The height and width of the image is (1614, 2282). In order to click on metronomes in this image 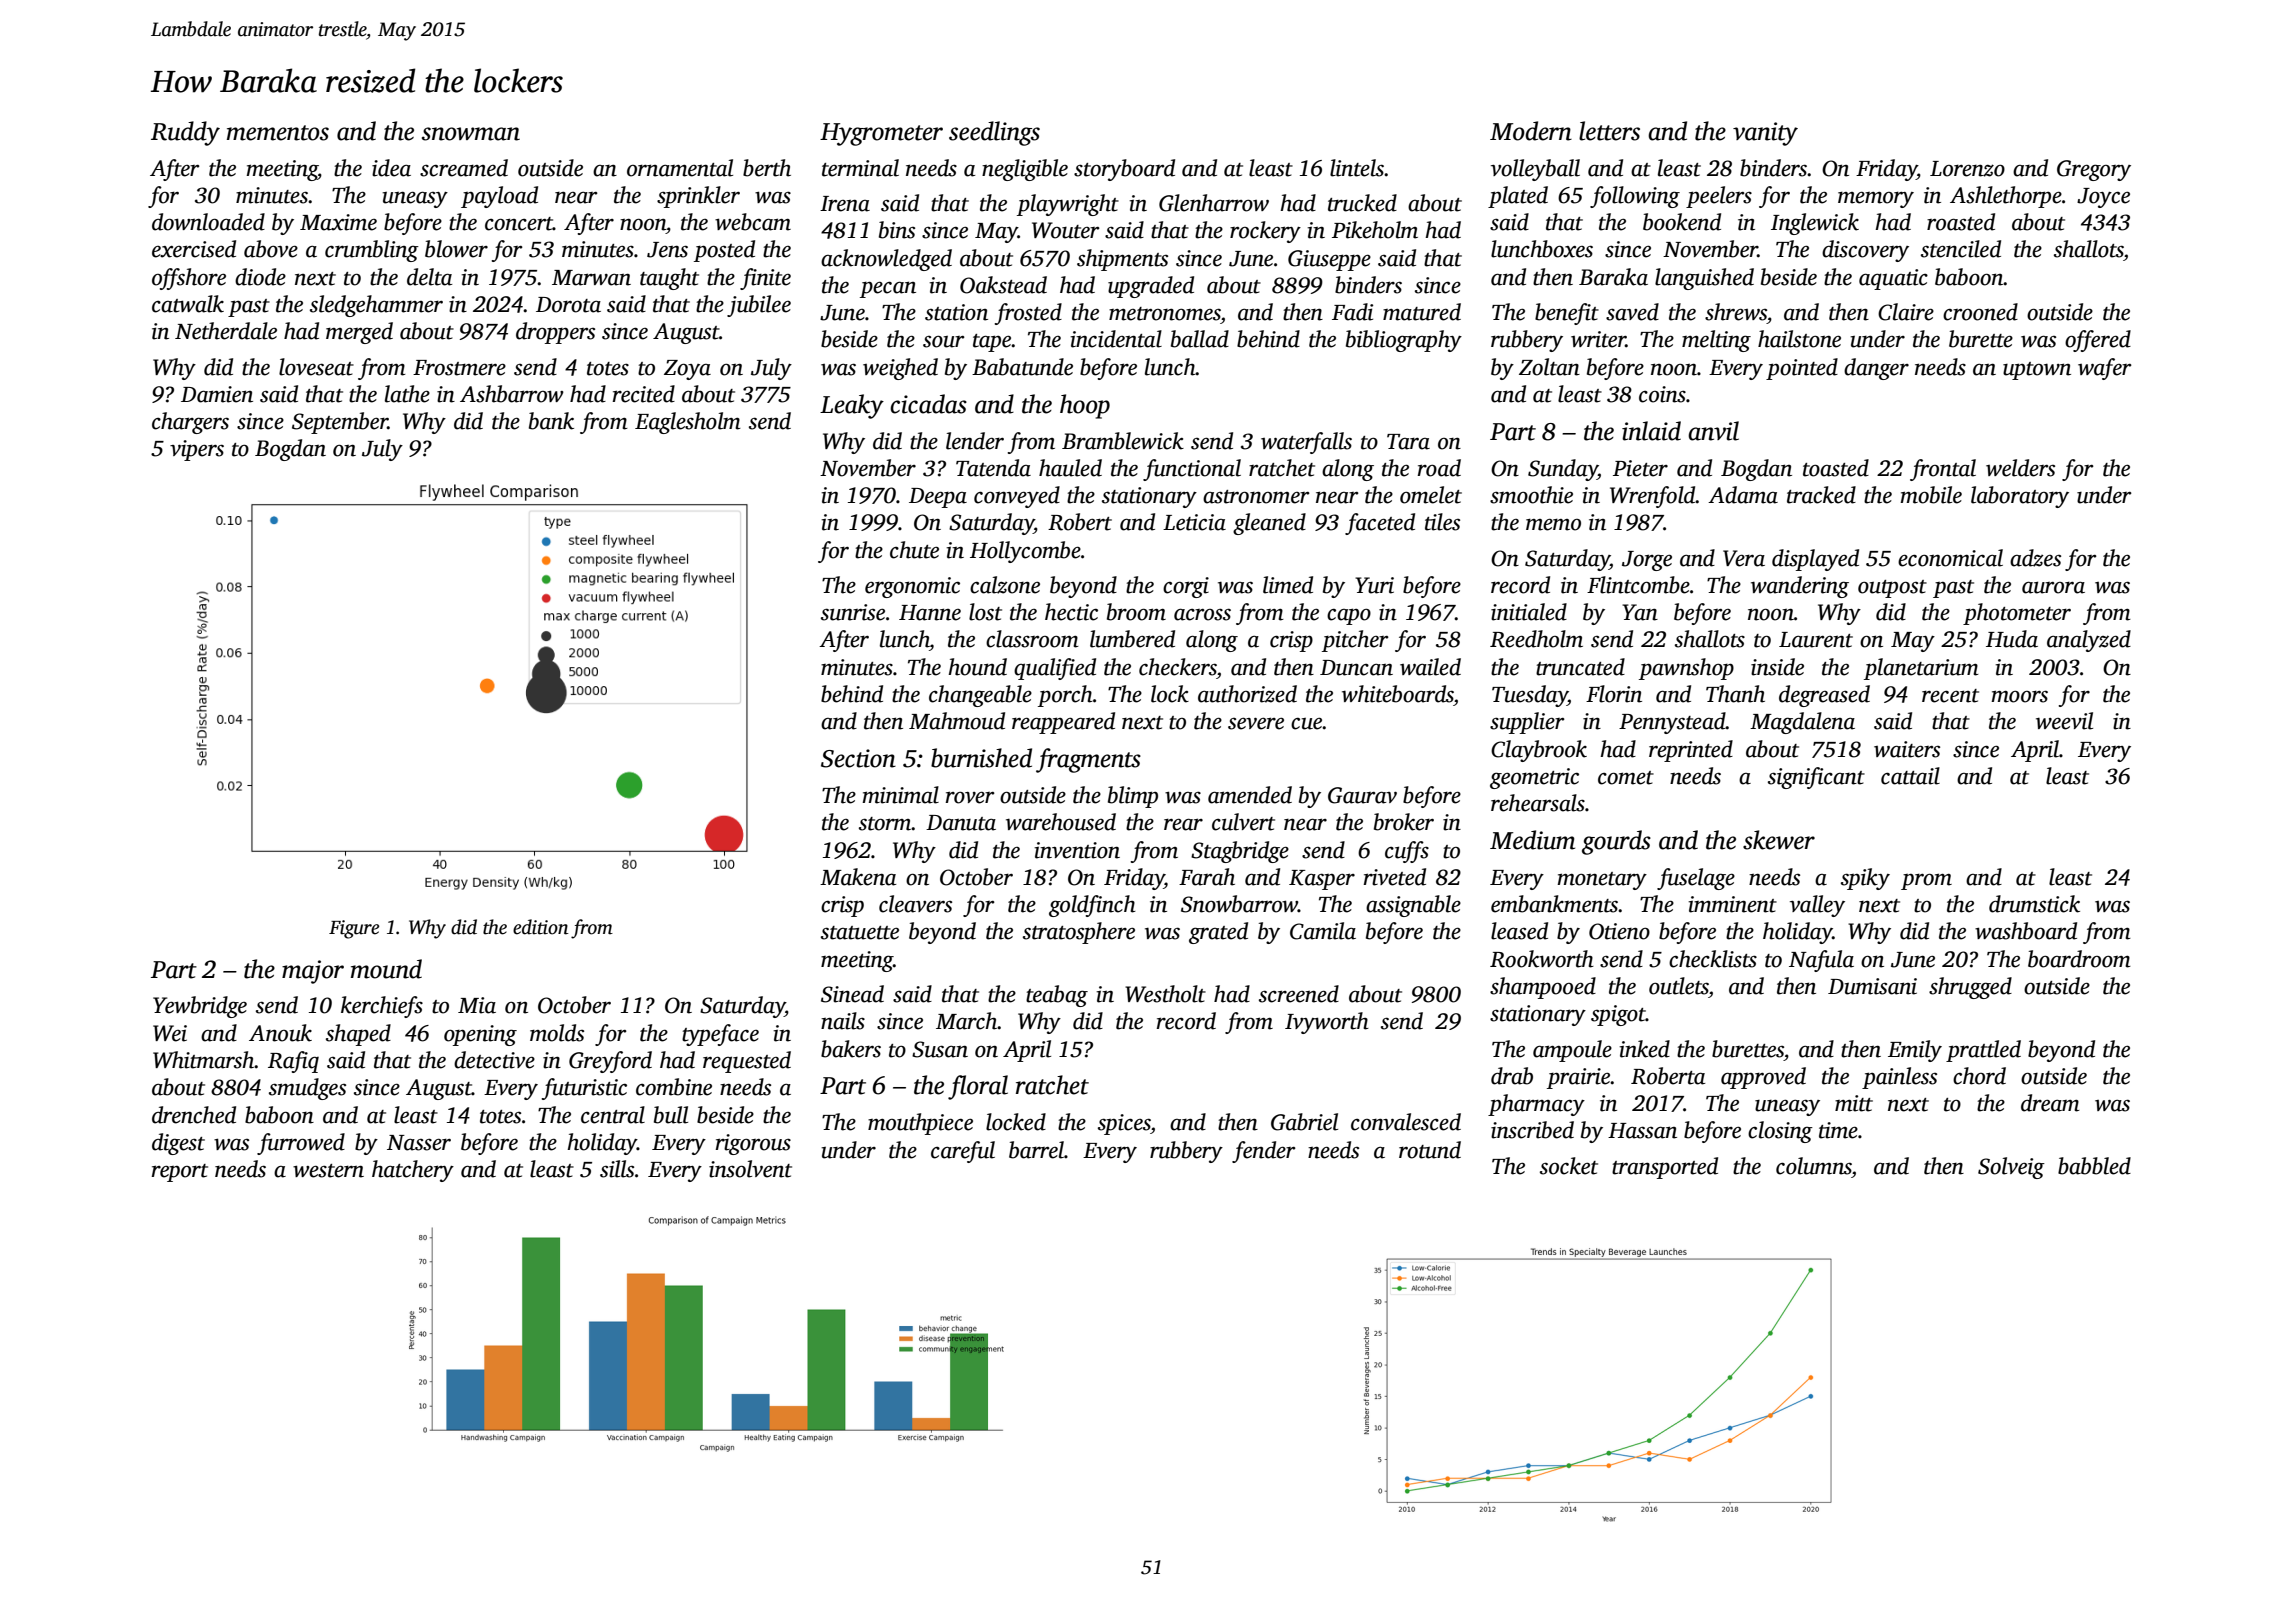, I will do `click(1165, 314)`.
